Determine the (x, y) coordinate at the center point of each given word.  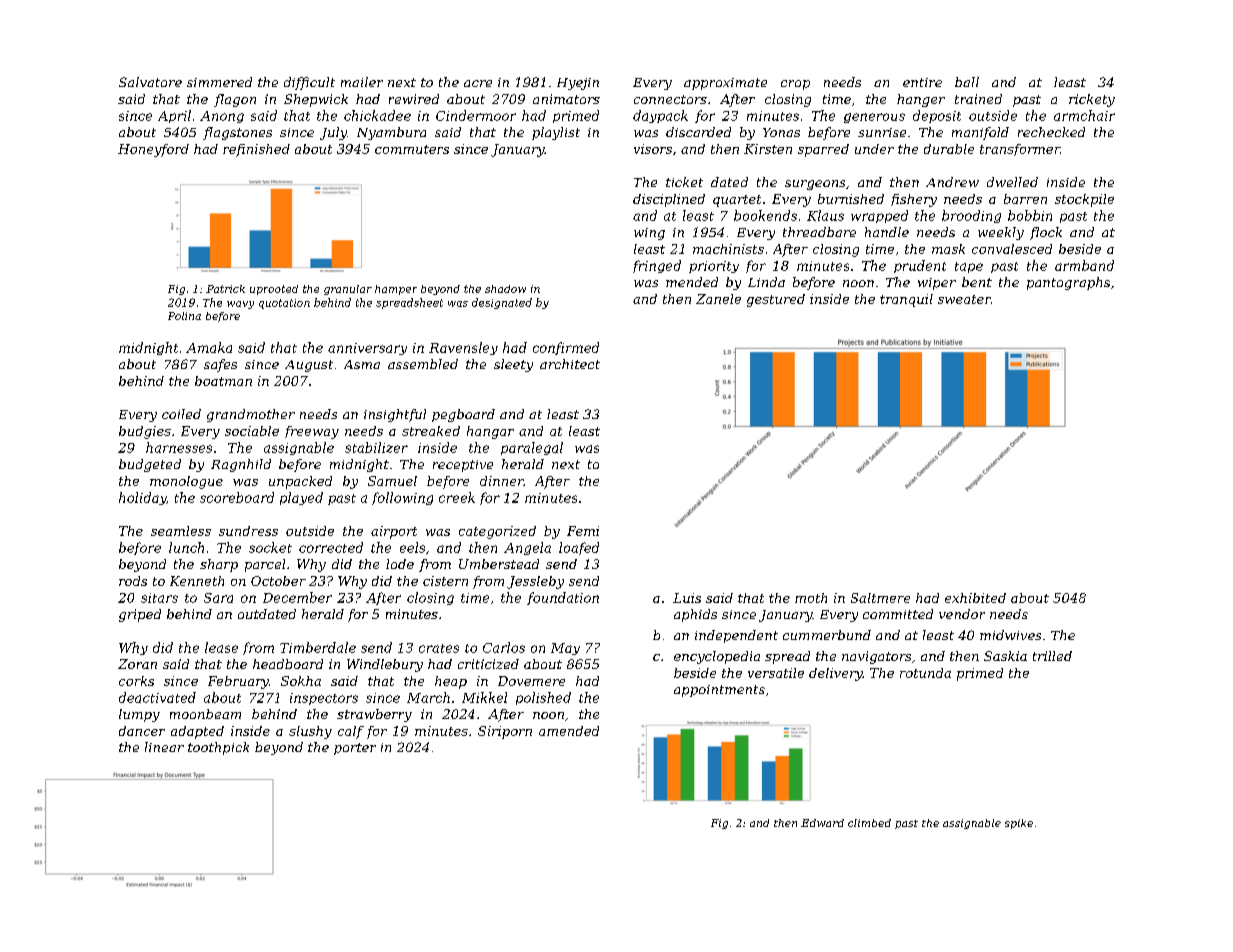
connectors (670, 99)
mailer (362, 82)
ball (967, 82)
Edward (822, 823)
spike (1019, 824)
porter (355, 749)
